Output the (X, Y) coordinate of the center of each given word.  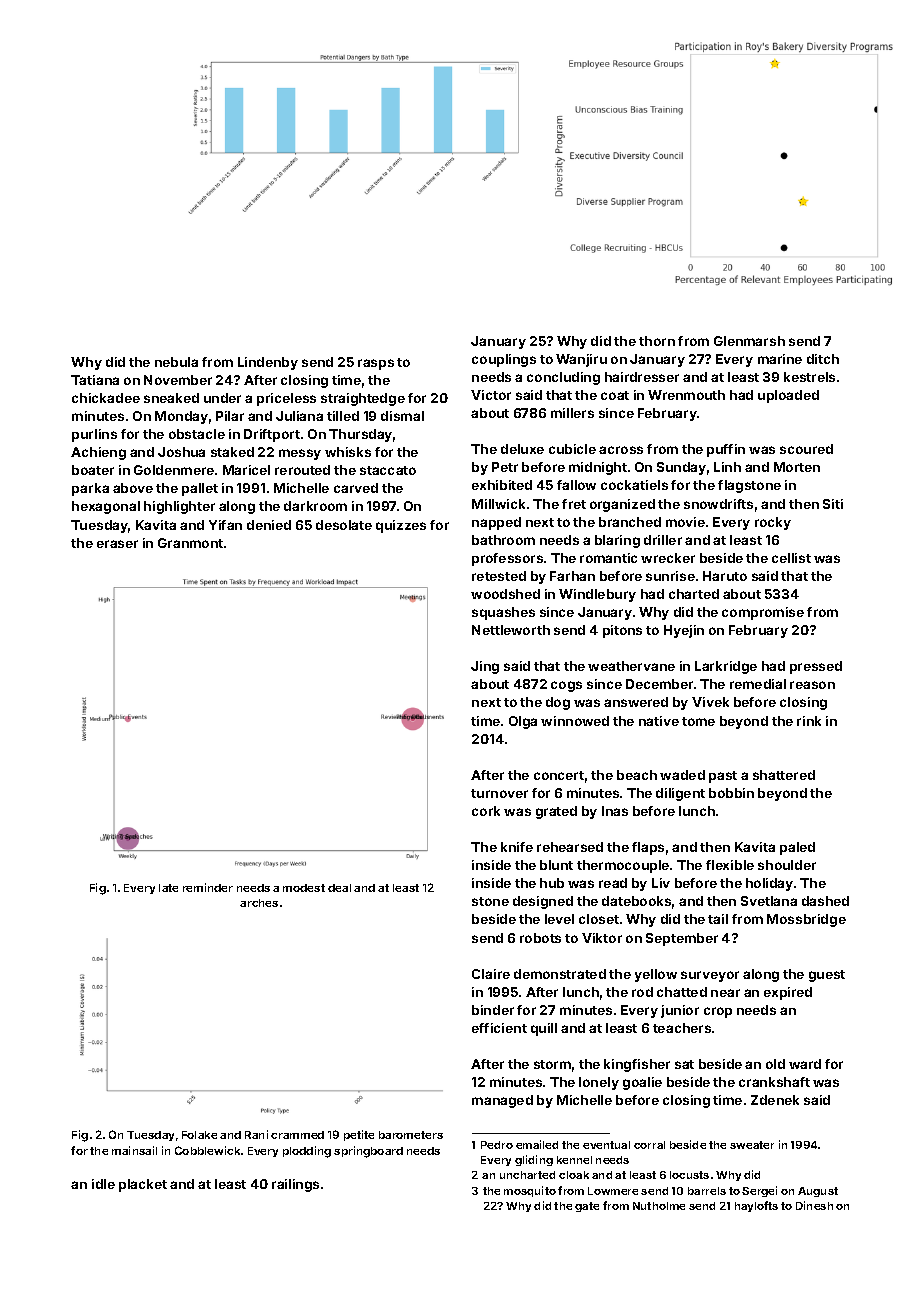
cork (486, 811)
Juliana (299, 416)
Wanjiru (581, 360)
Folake (199, 1135)
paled (797, 848)
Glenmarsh (749, 341)
